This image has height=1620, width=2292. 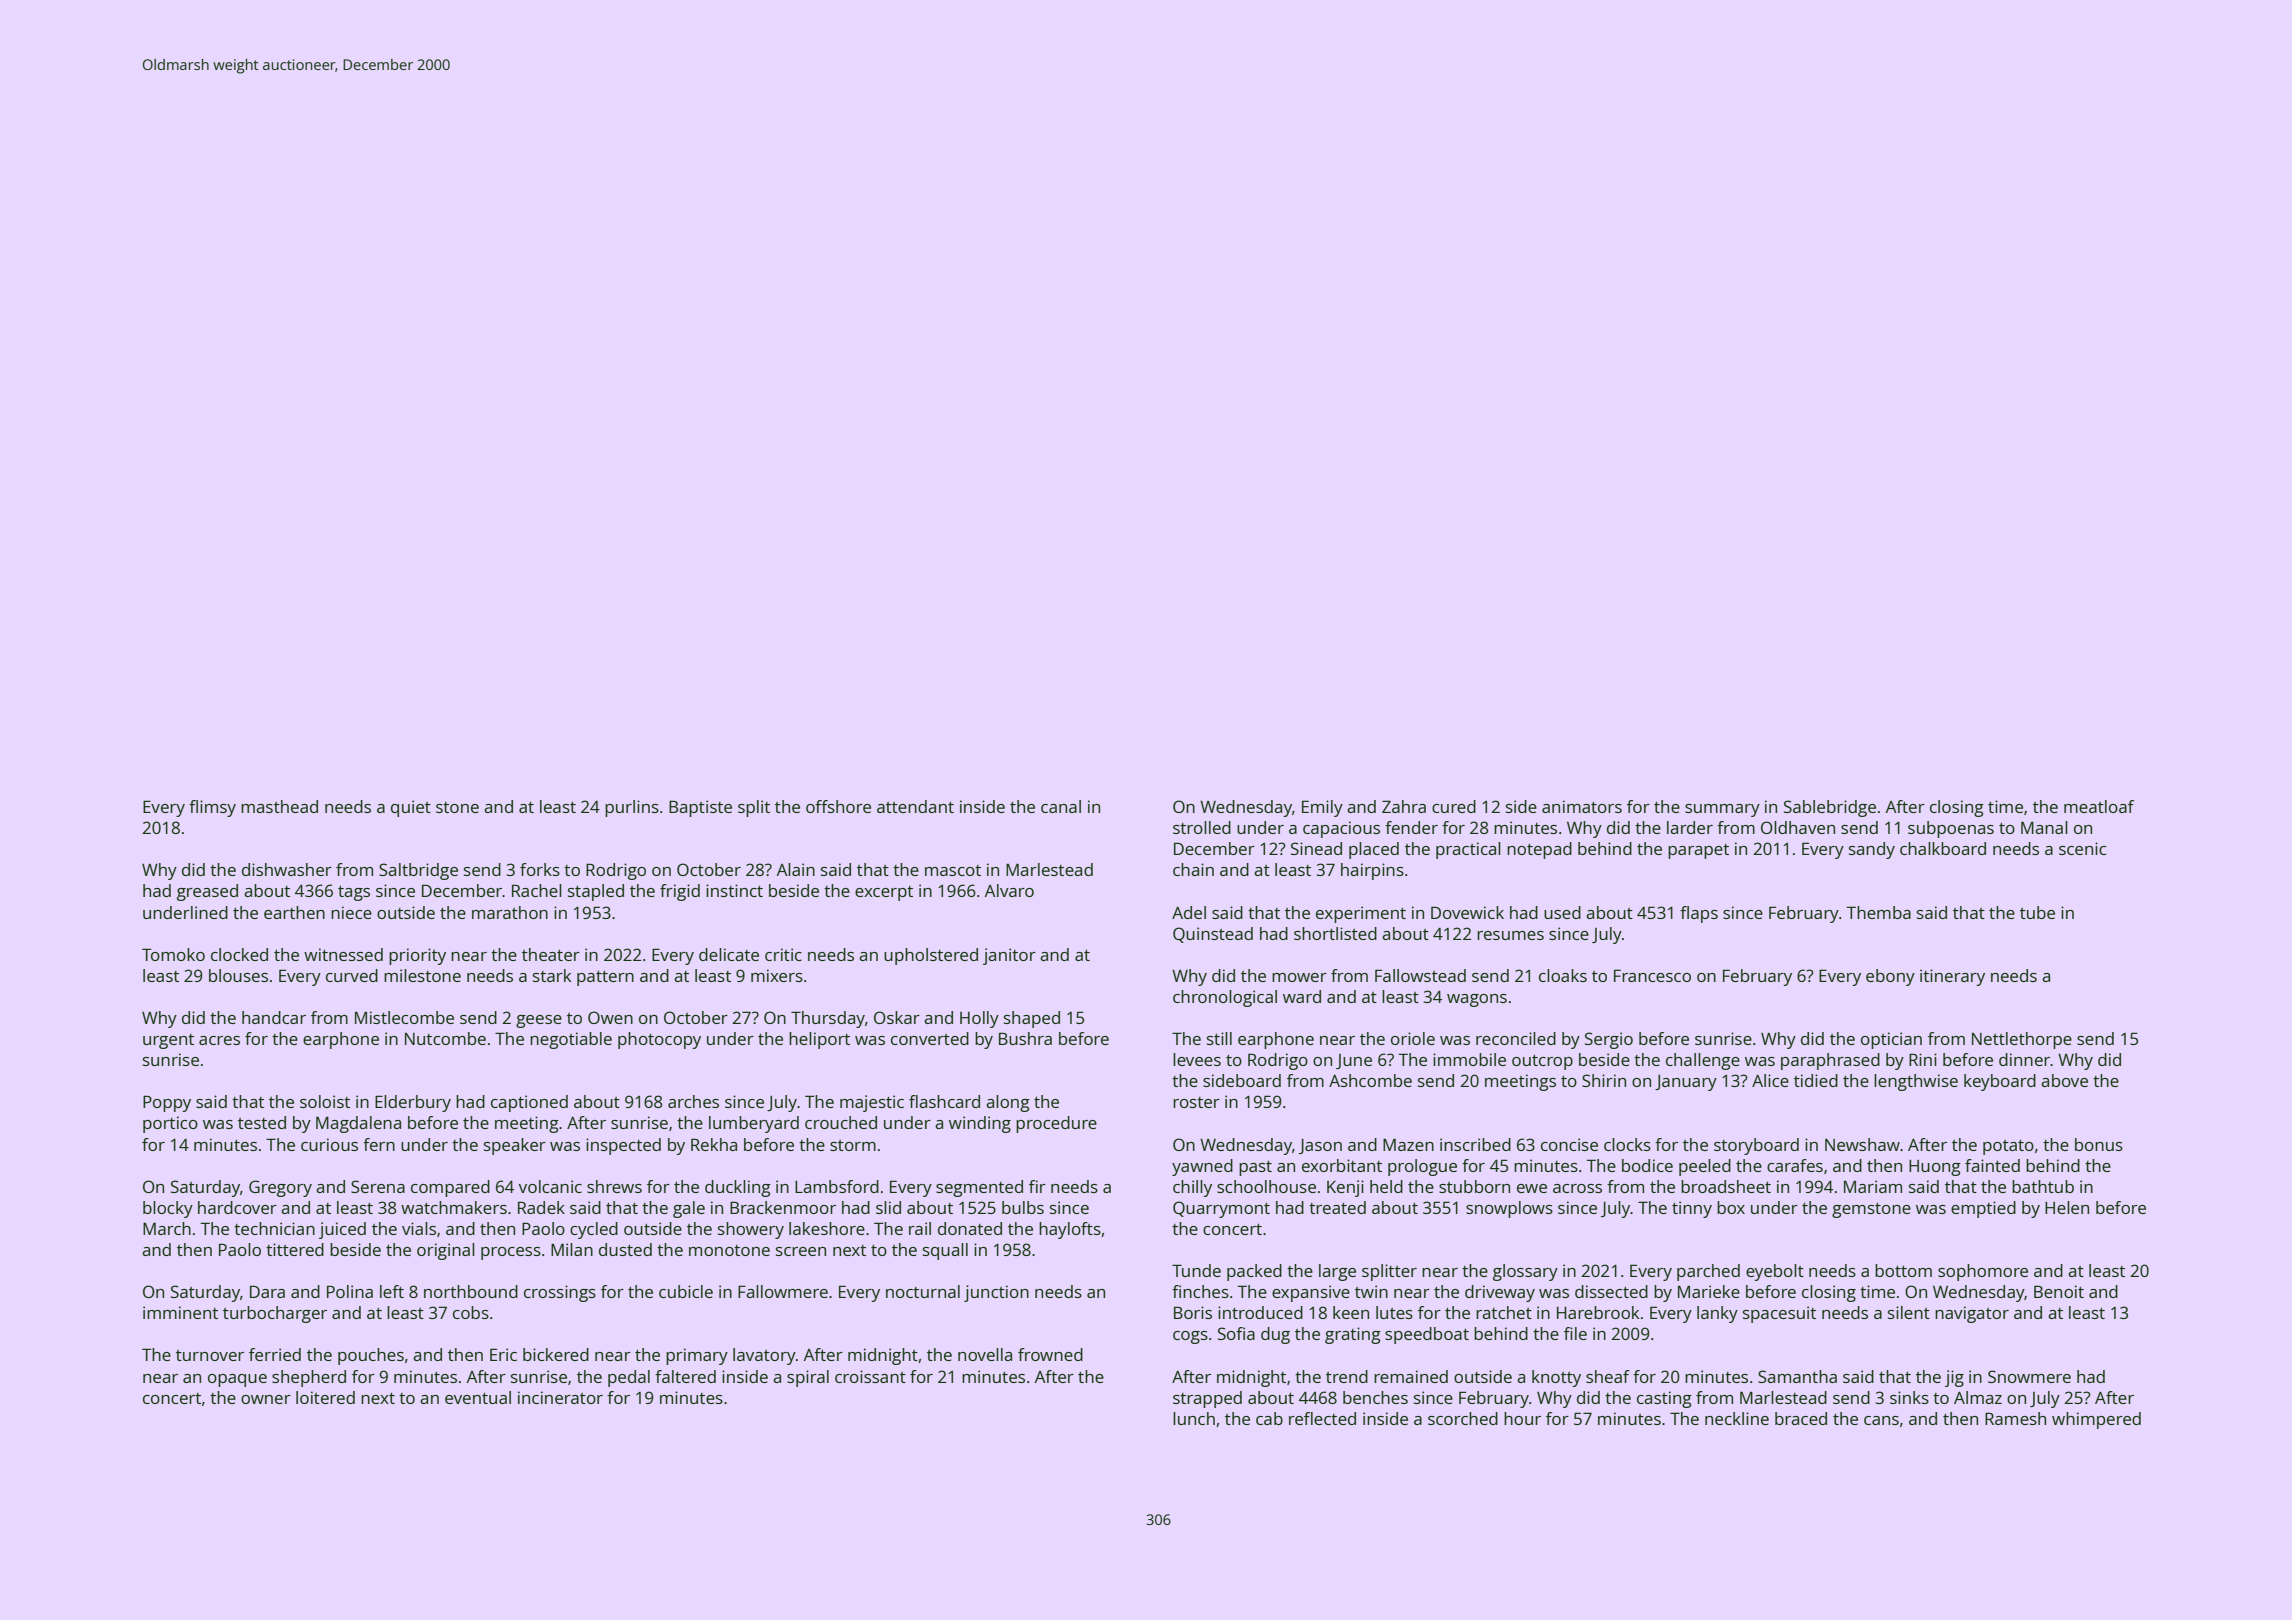 What do you see at coordinates (801, 1251) in the image?
I see `screen` at bounding box center [801, 1251].
